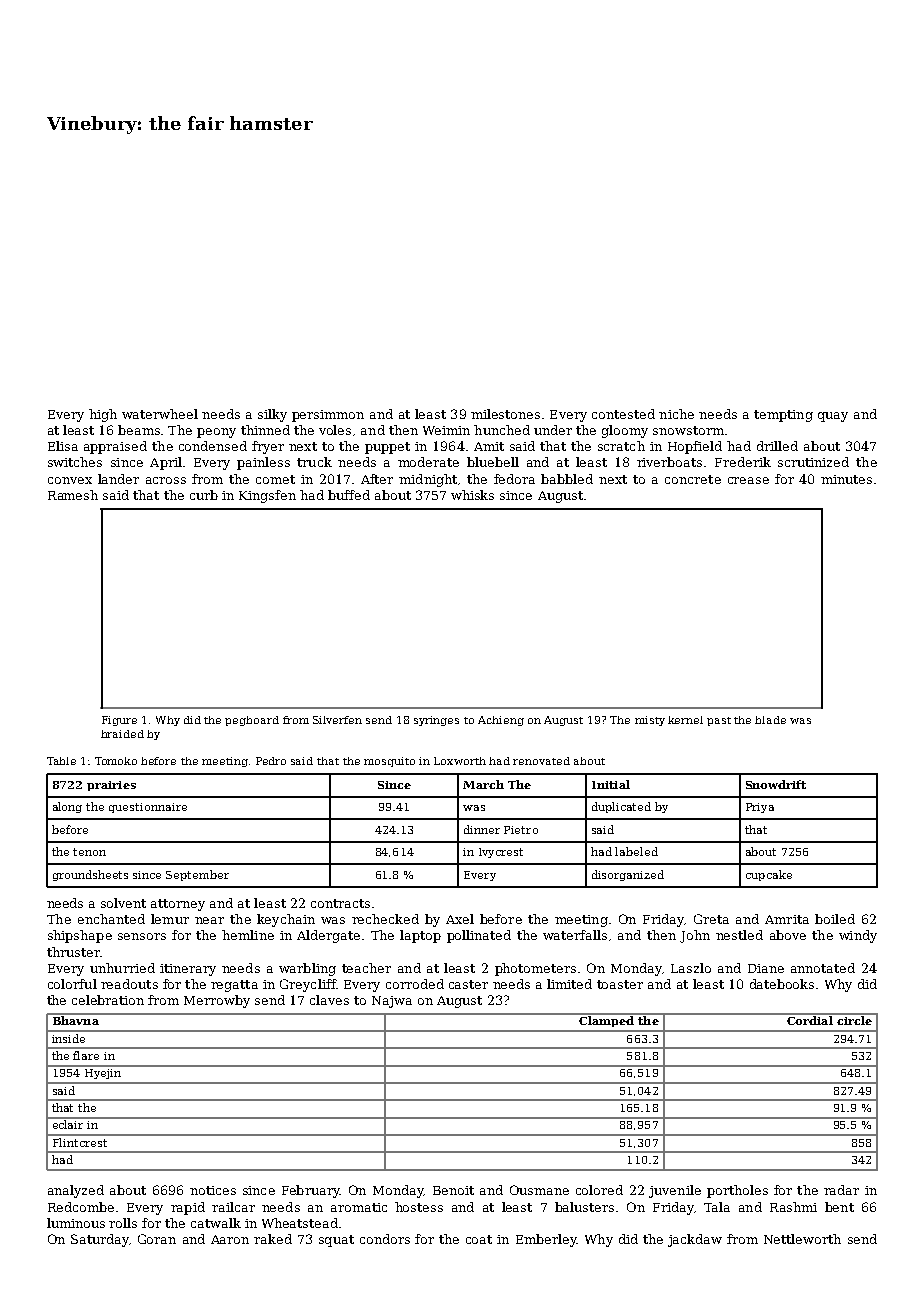 The image size is (924, 1308). I want to click on windy, so click(858, 936).
